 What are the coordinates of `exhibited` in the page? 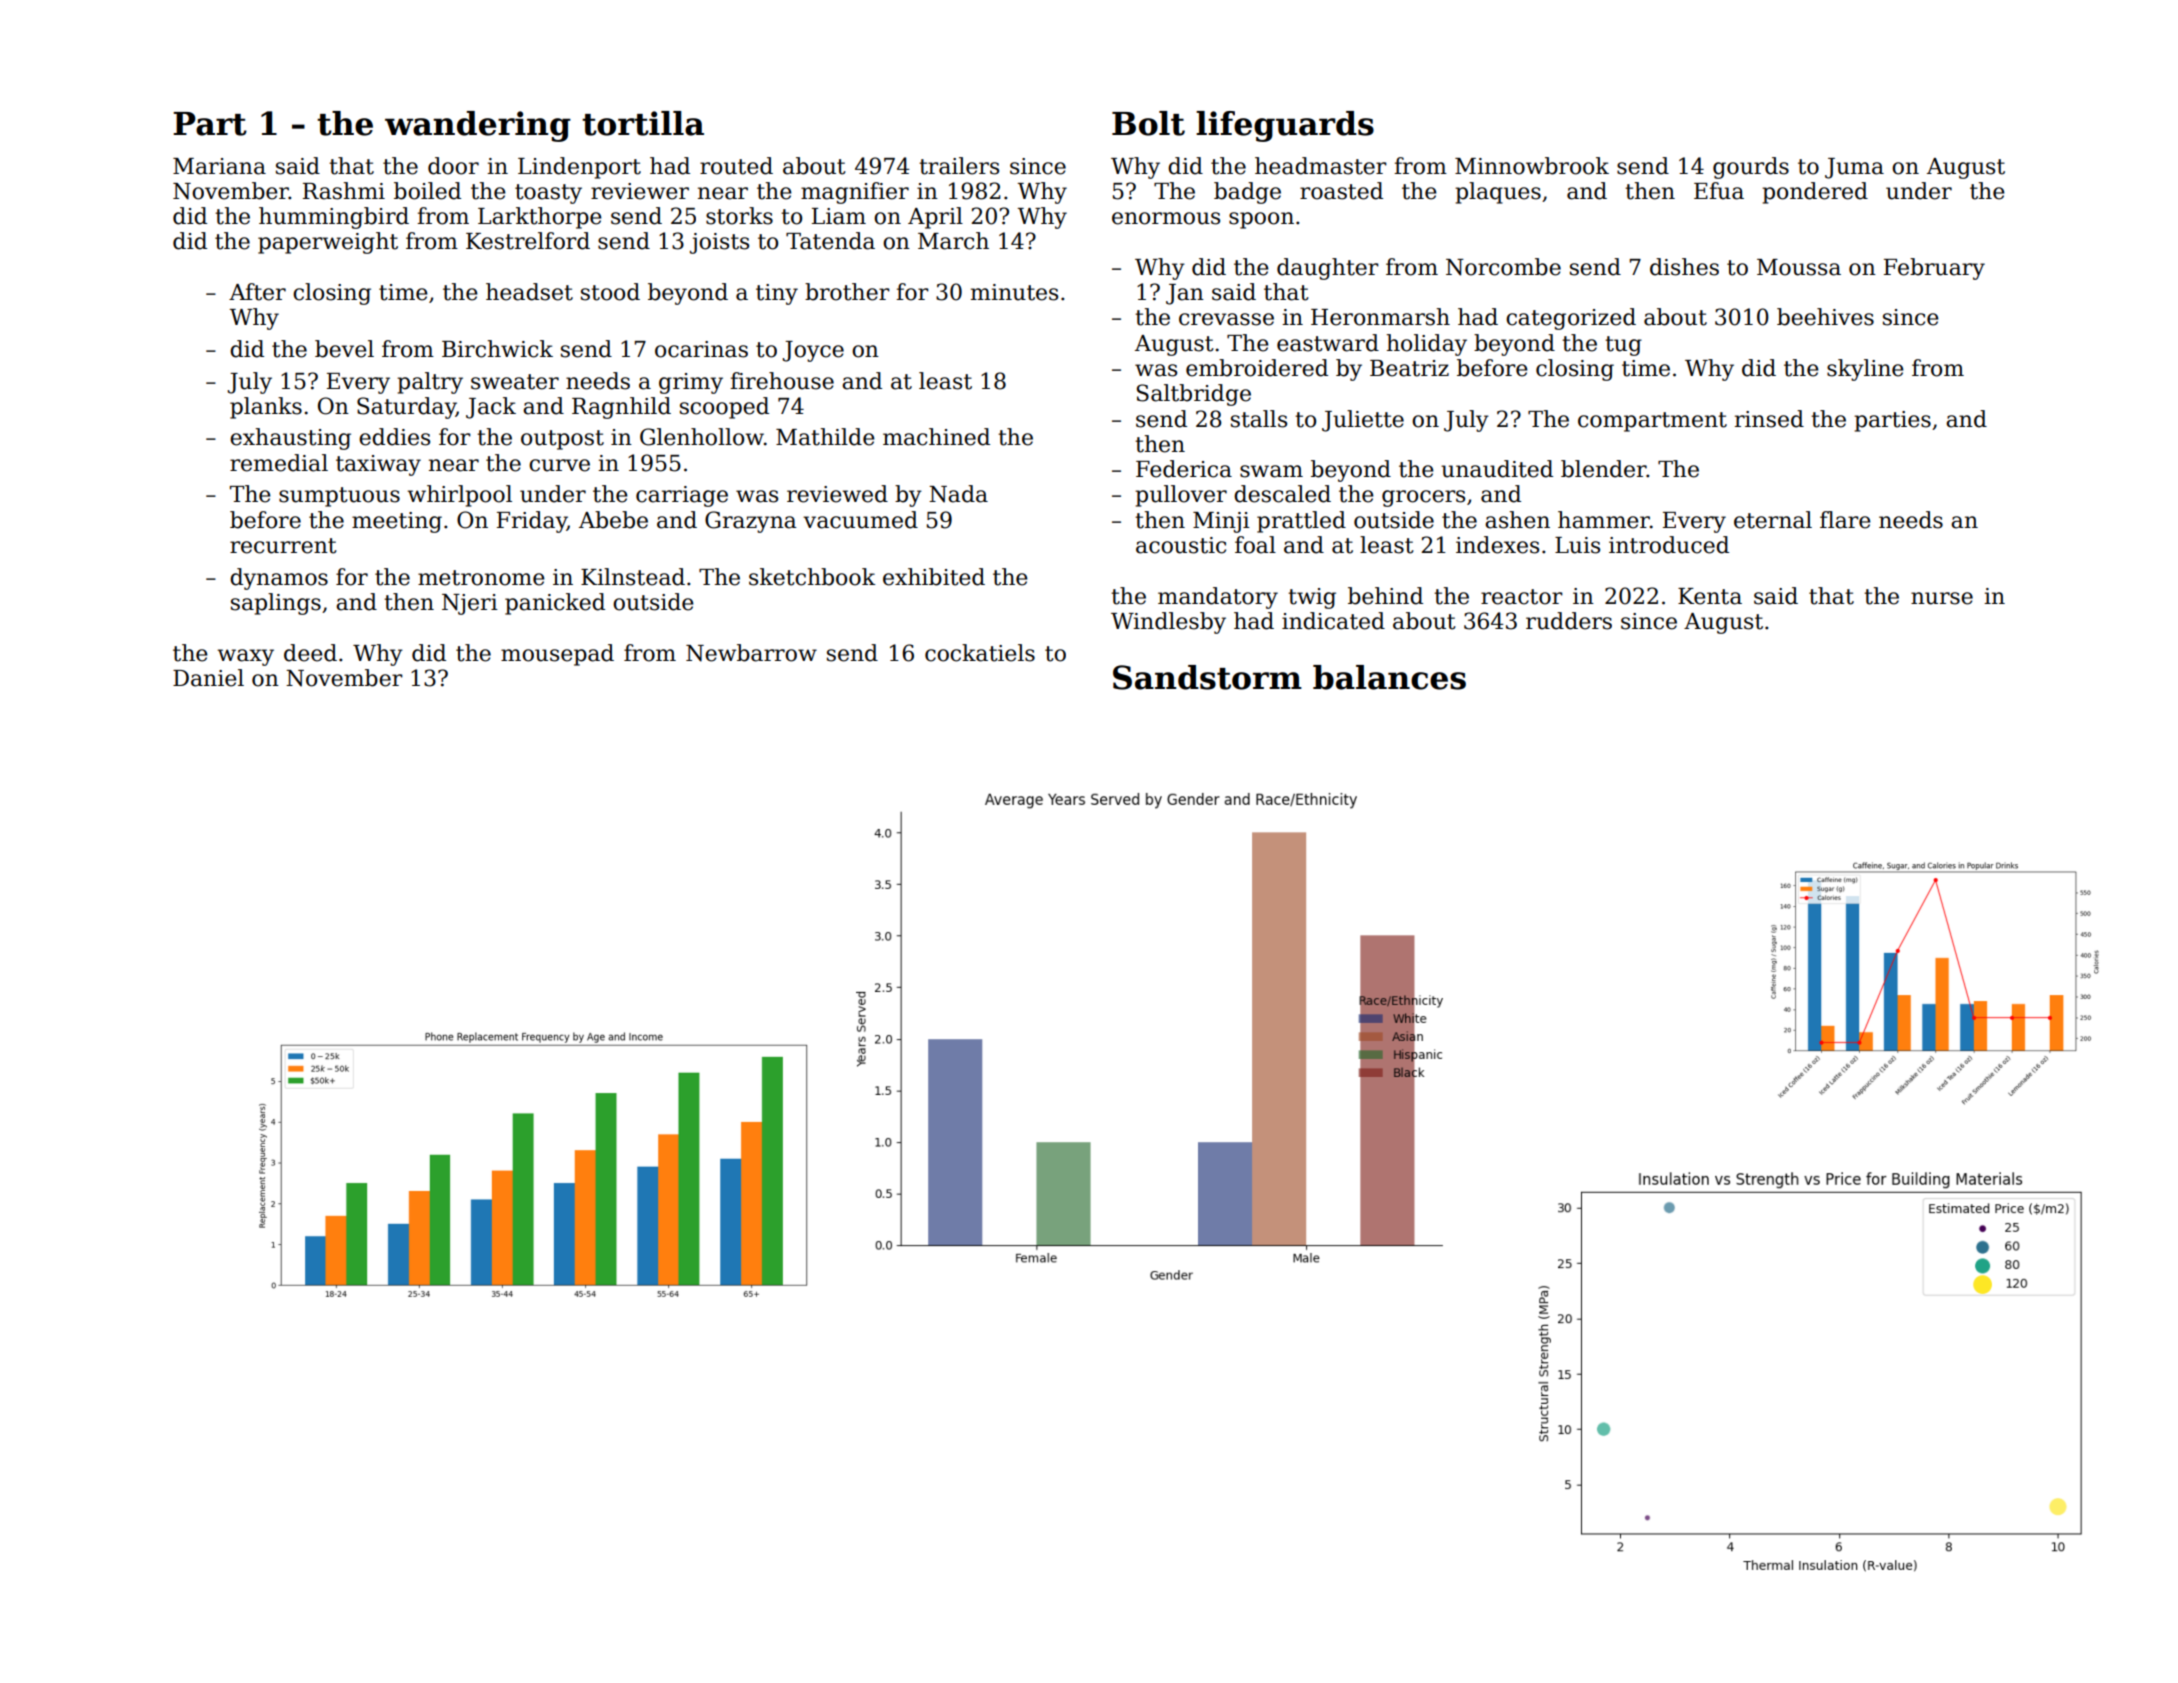 It's located at (934, 577).
